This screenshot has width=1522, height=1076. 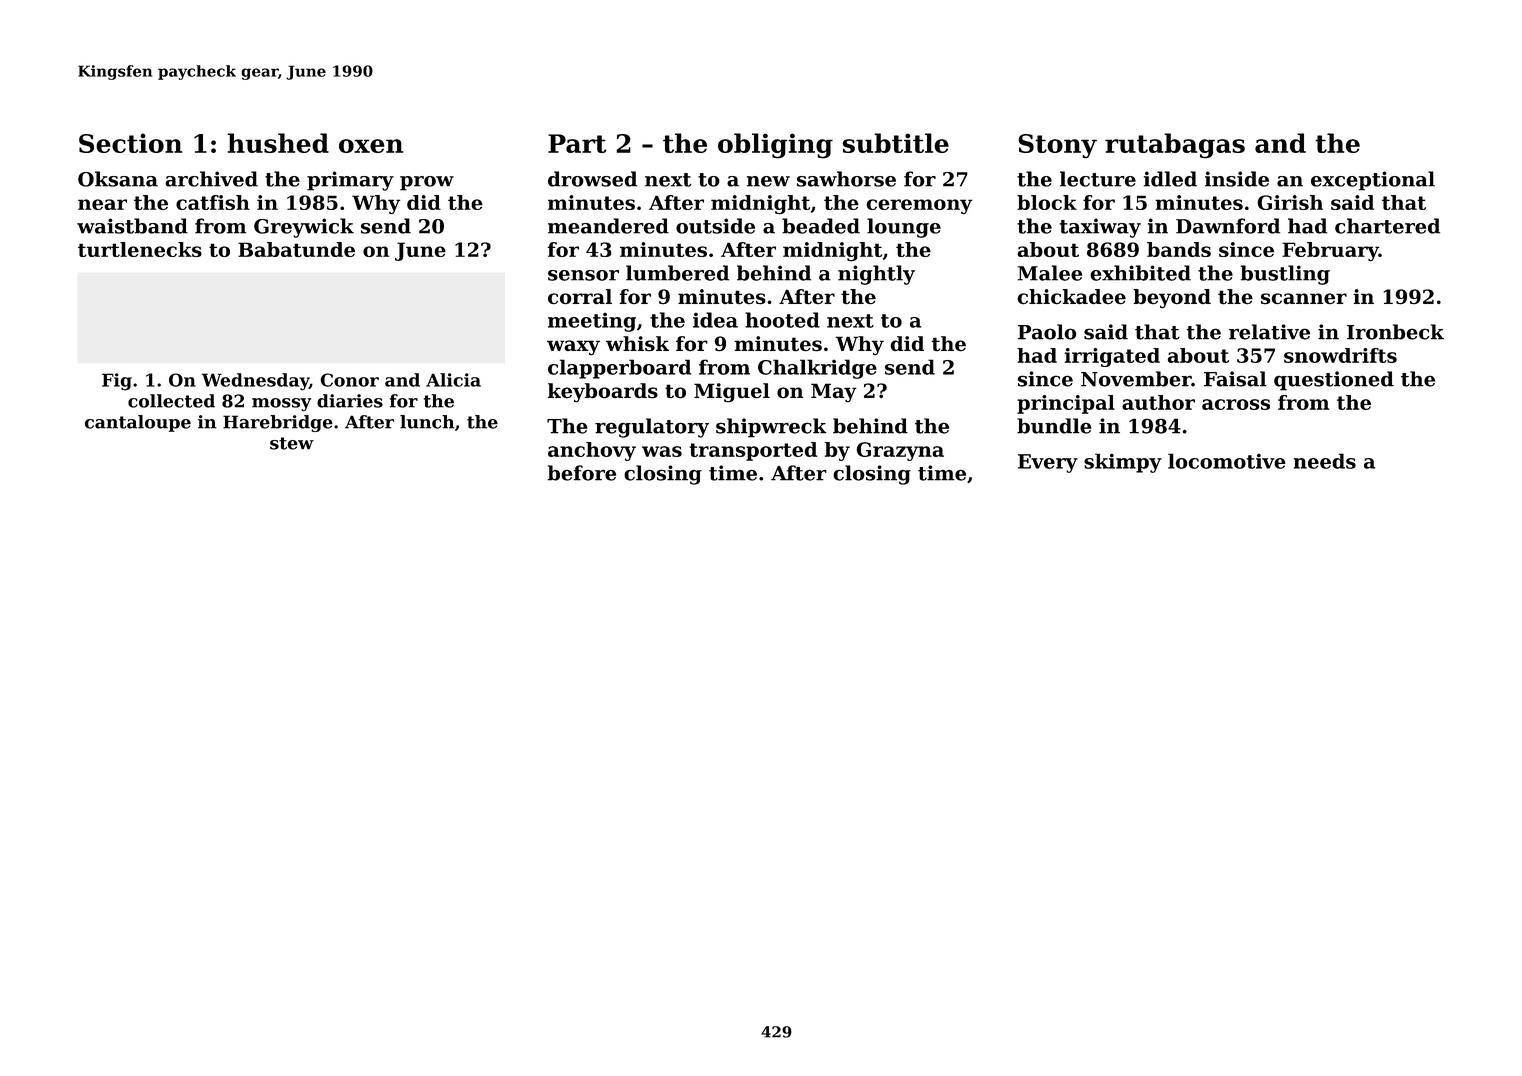 I want to click on exceptional, so click(x=1373, y=181).
